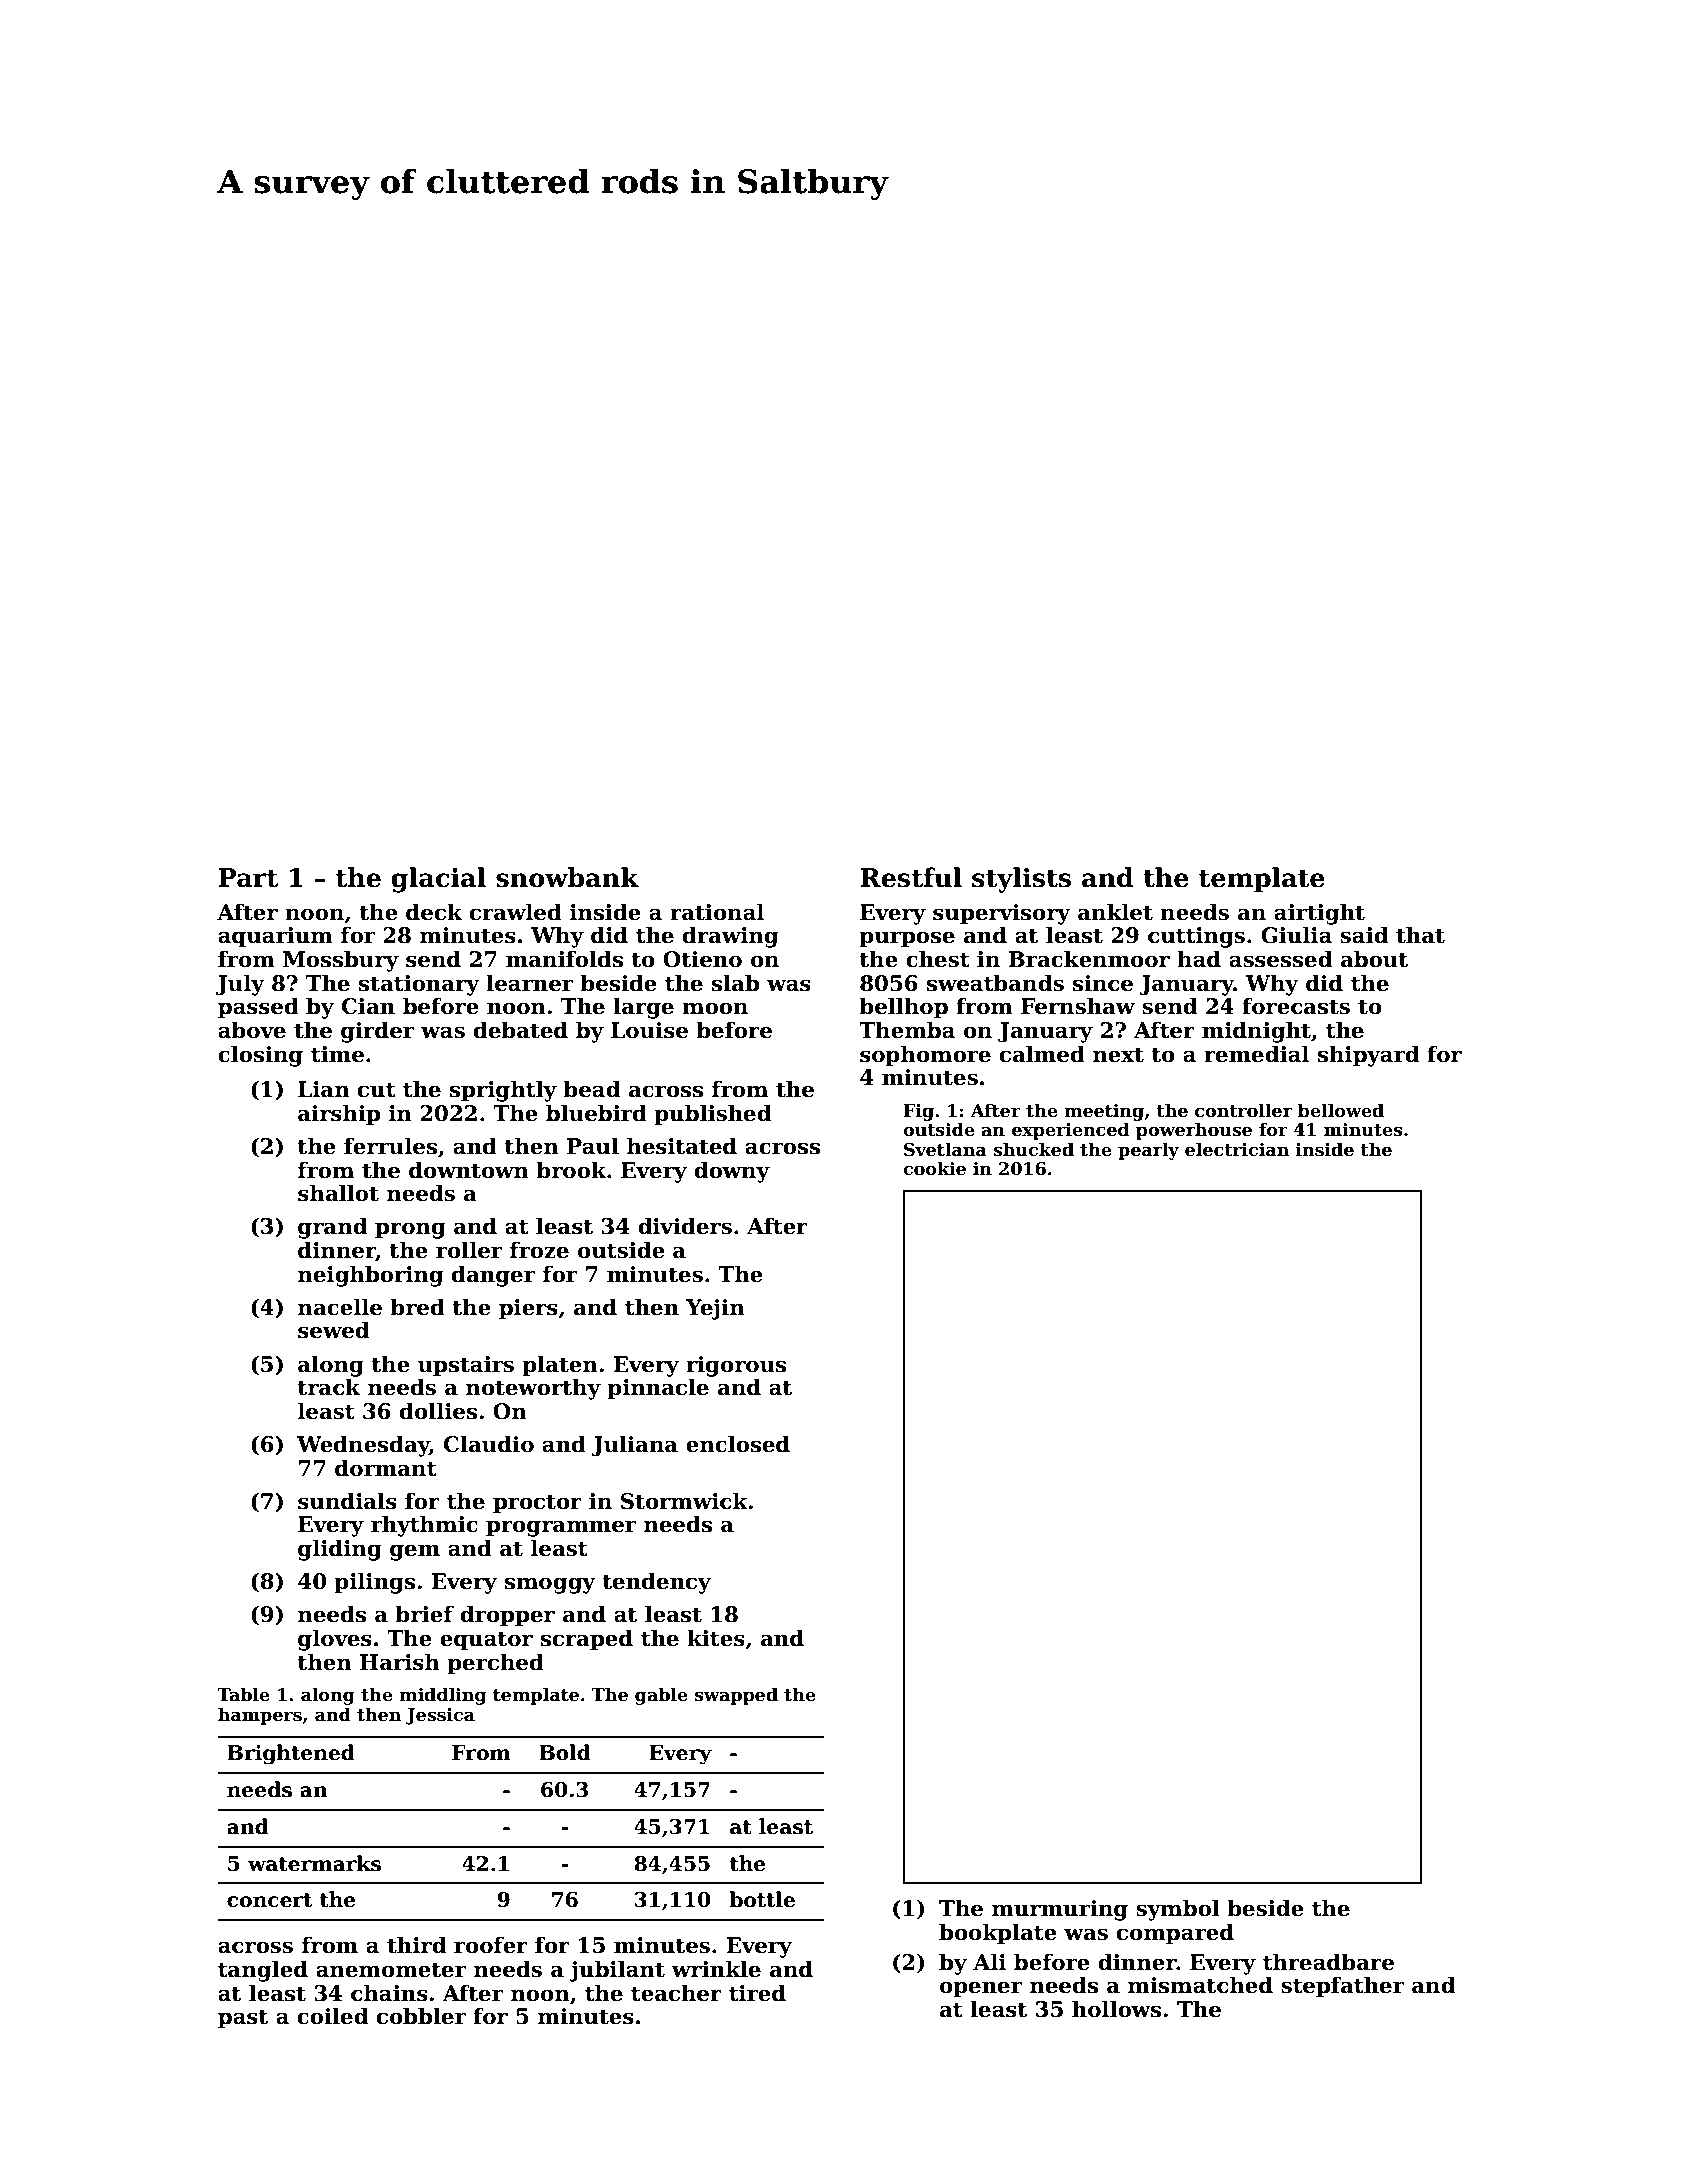  What do you see at coordinates (716, 1638) in the image?
I see `kites` at bounding box center [716, 1638].
